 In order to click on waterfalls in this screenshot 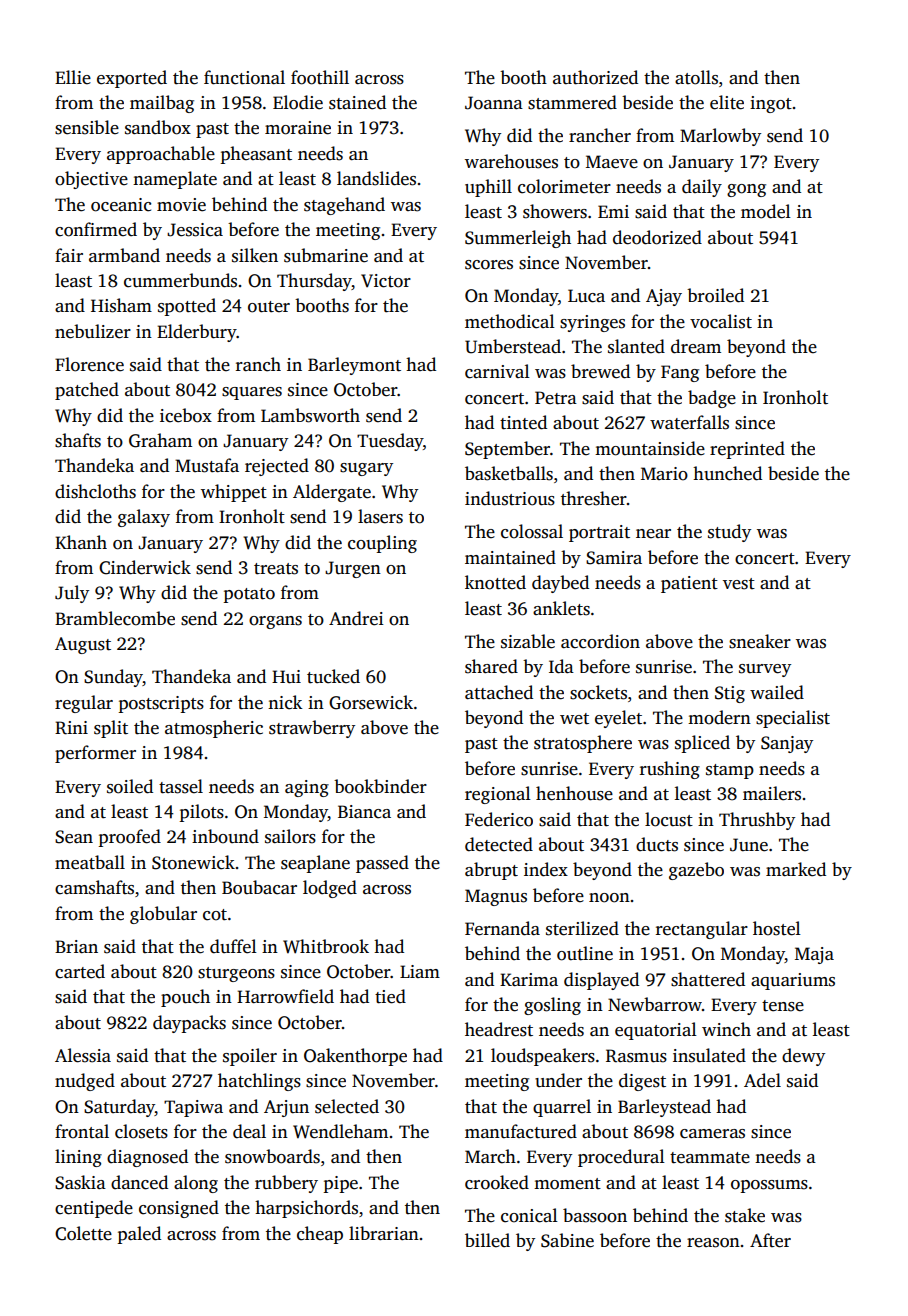, I will do `click(689, 422)`.
